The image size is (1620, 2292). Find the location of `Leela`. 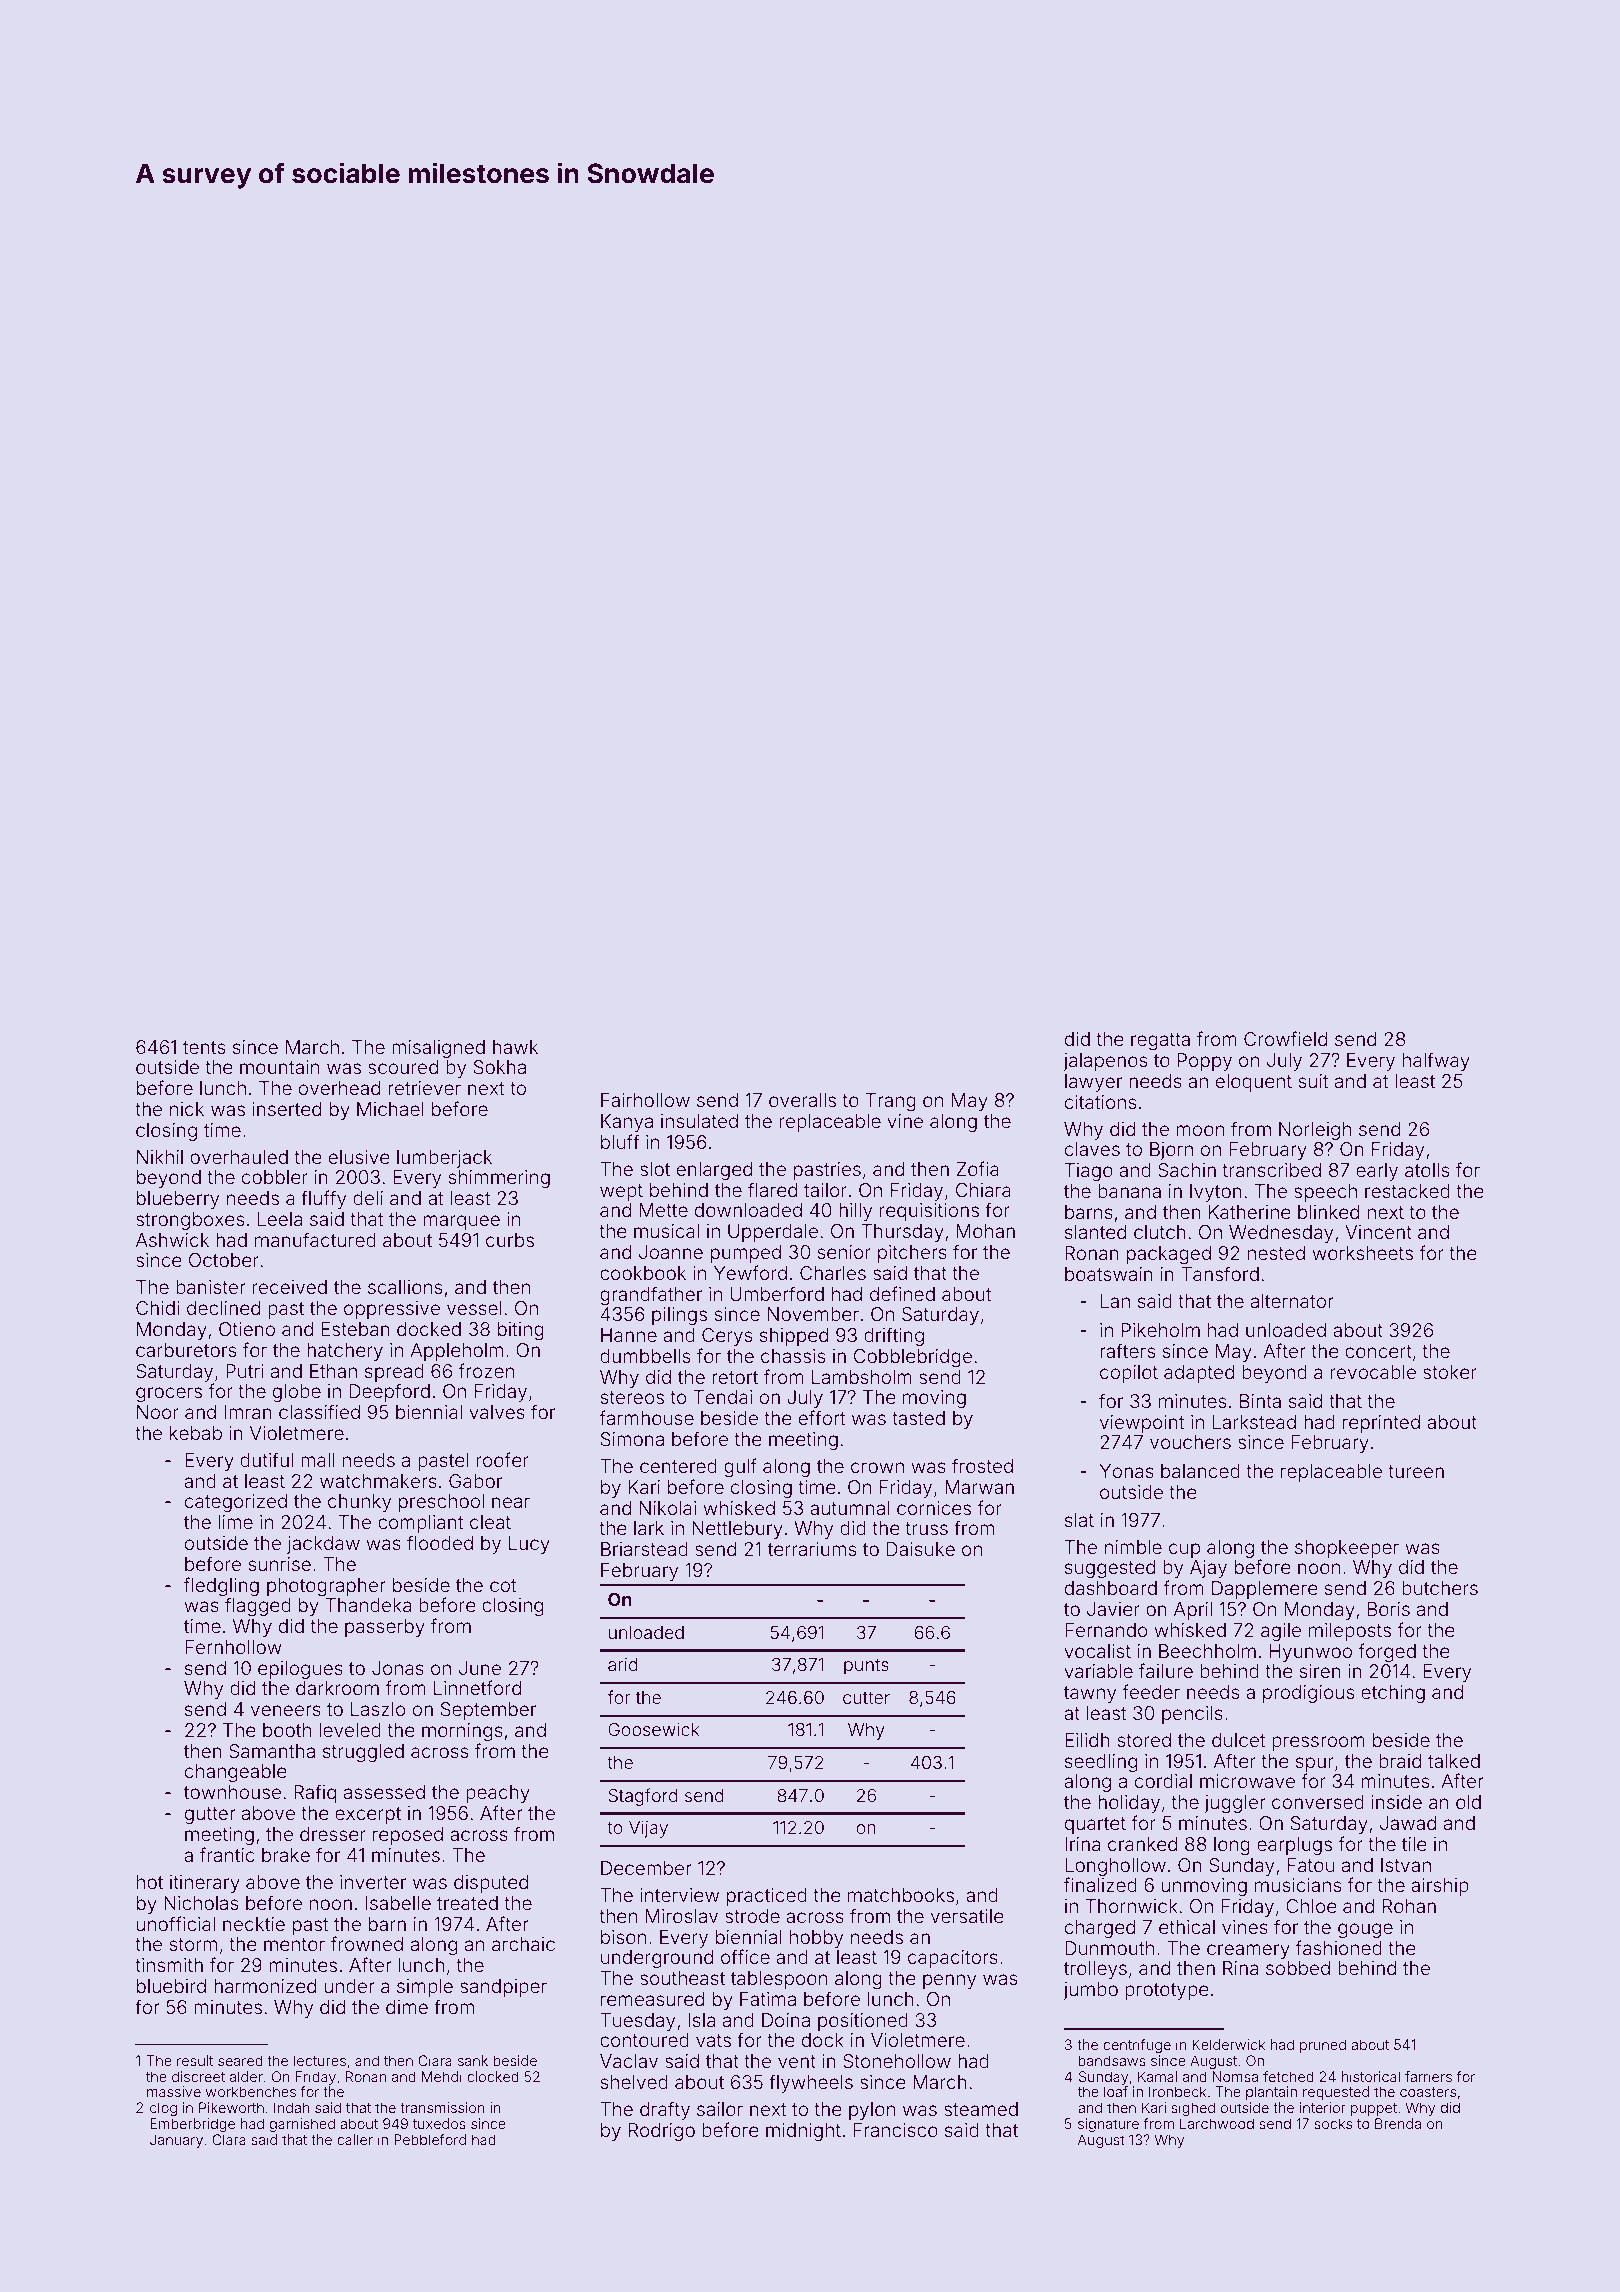

Leela is located at coordinates (280, 1219).
